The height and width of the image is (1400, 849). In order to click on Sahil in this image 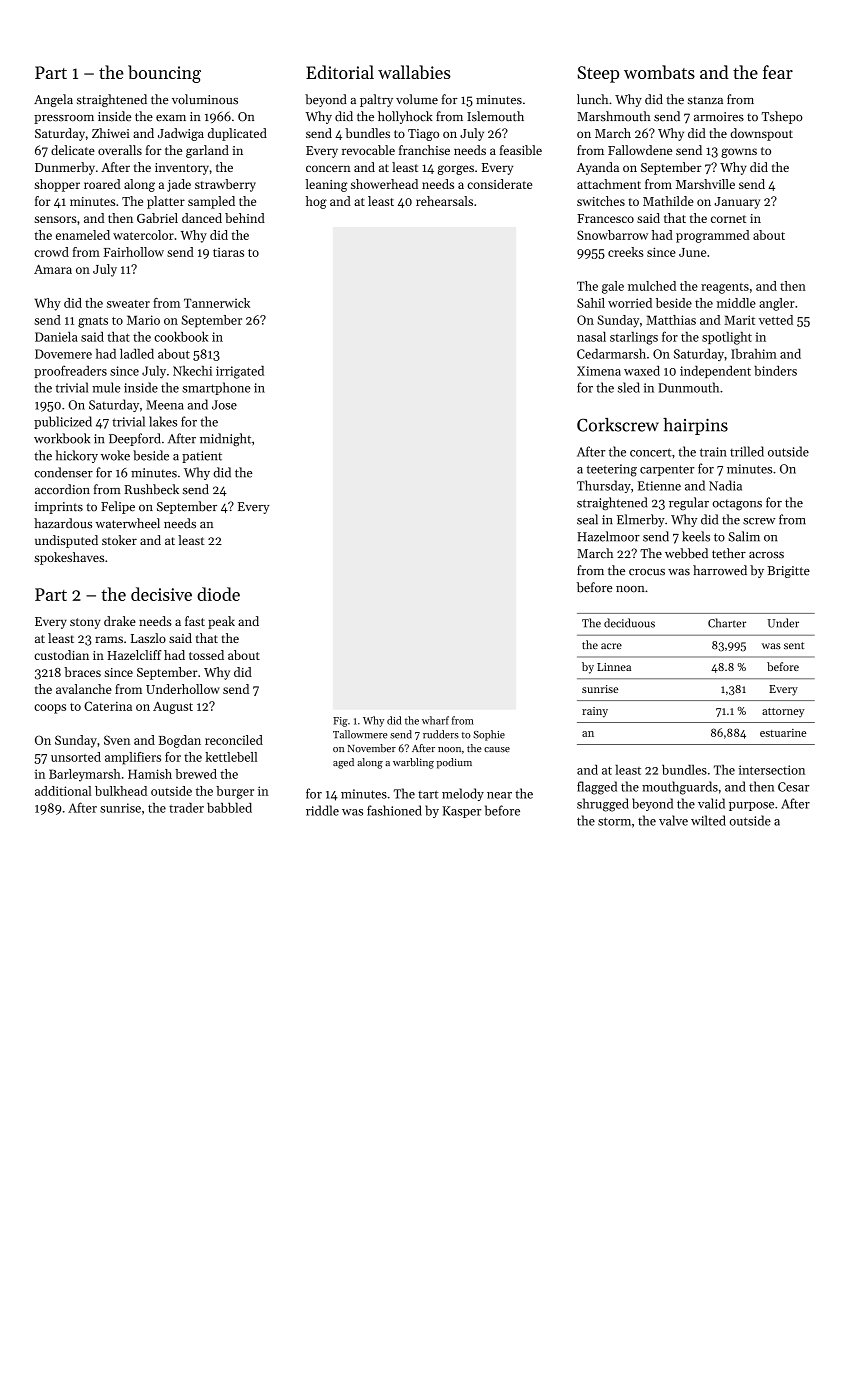, I will do `click(591, 303)`.
